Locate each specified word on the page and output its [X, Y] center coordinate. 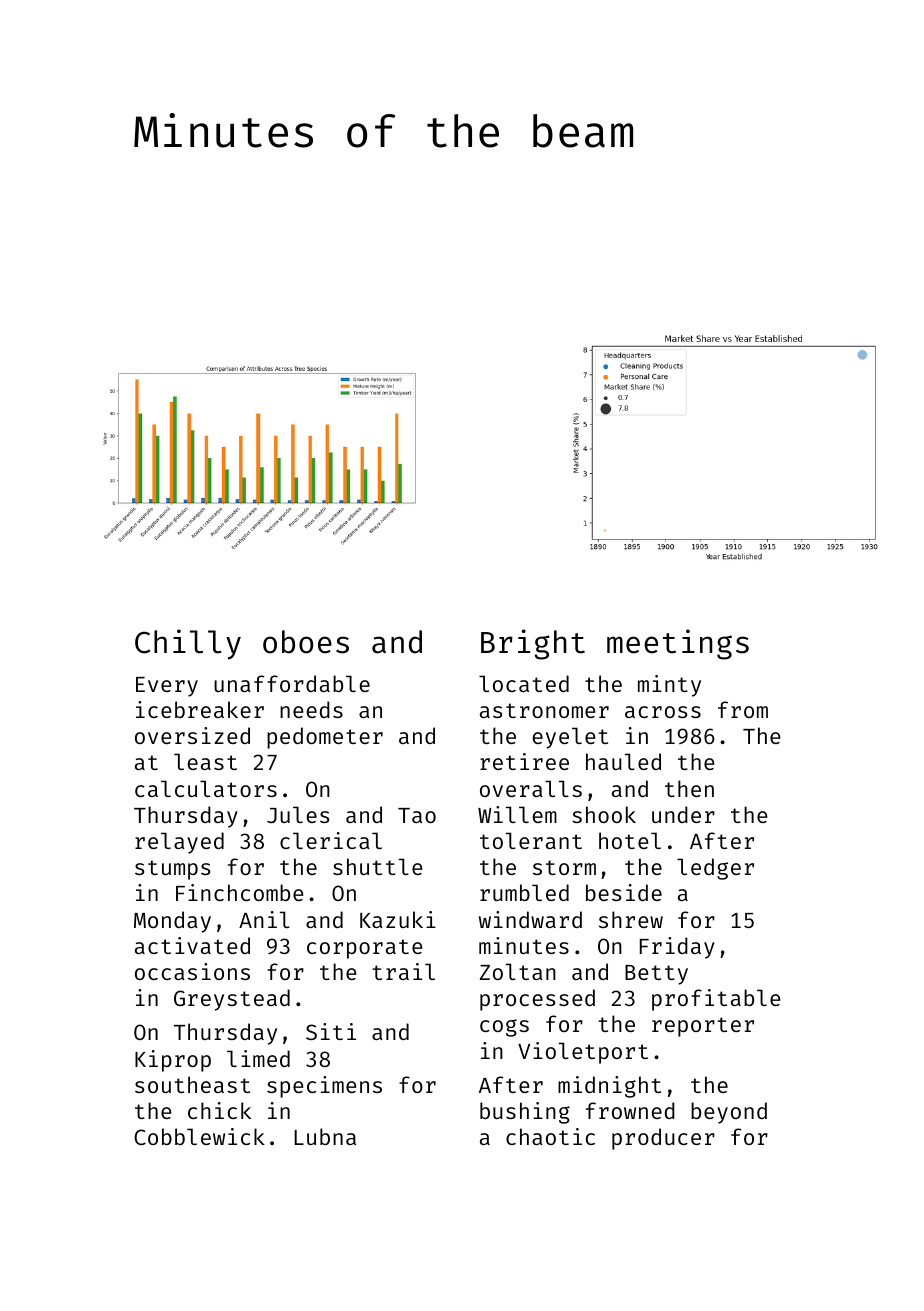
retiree [524, 761]
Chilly [188, 644]
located [524, 683]
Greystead [232, 1000]
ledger [715, 869]
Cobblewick [199, 1136]
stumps [172, 870]
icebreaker [200, 709]
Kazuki [398, 919]
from [743, 709]
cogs [504, 1028]
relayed [179, 843]
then [689, 788]
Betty [656, 975]
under [683, 814]
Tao [417, 815]
